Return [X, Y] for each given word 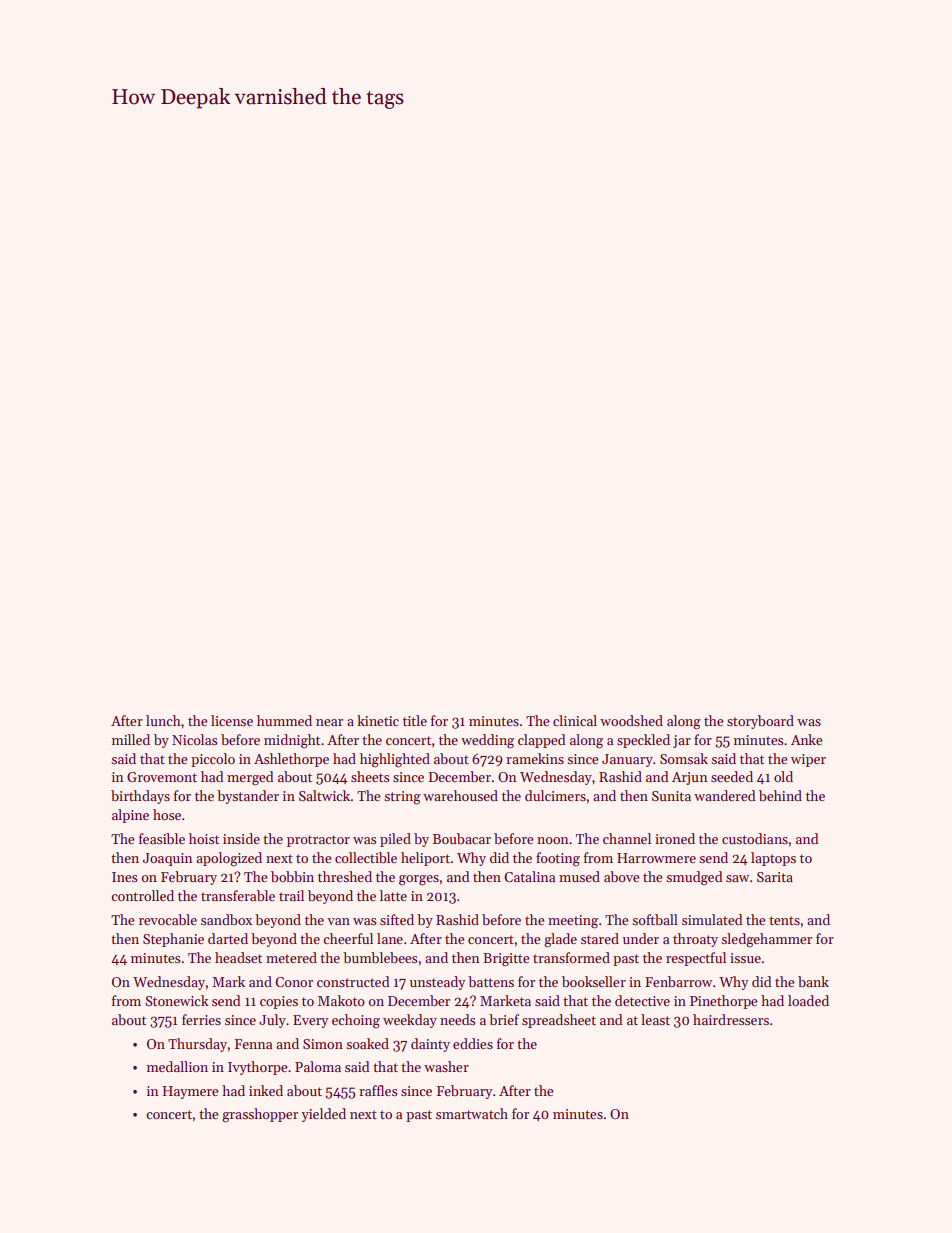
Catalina [529, 876]
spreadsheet [559, 1021]
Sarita [775, 877]
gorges [419, 880]
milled [131, 739]
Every [310, 1021]
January [627, 760]
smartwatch [472, 1113]
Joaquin [167, 859]
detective [642, 1000]
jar [682, 741]
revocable [168, 919]
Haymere [191, 1092]
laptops [773, 859]
